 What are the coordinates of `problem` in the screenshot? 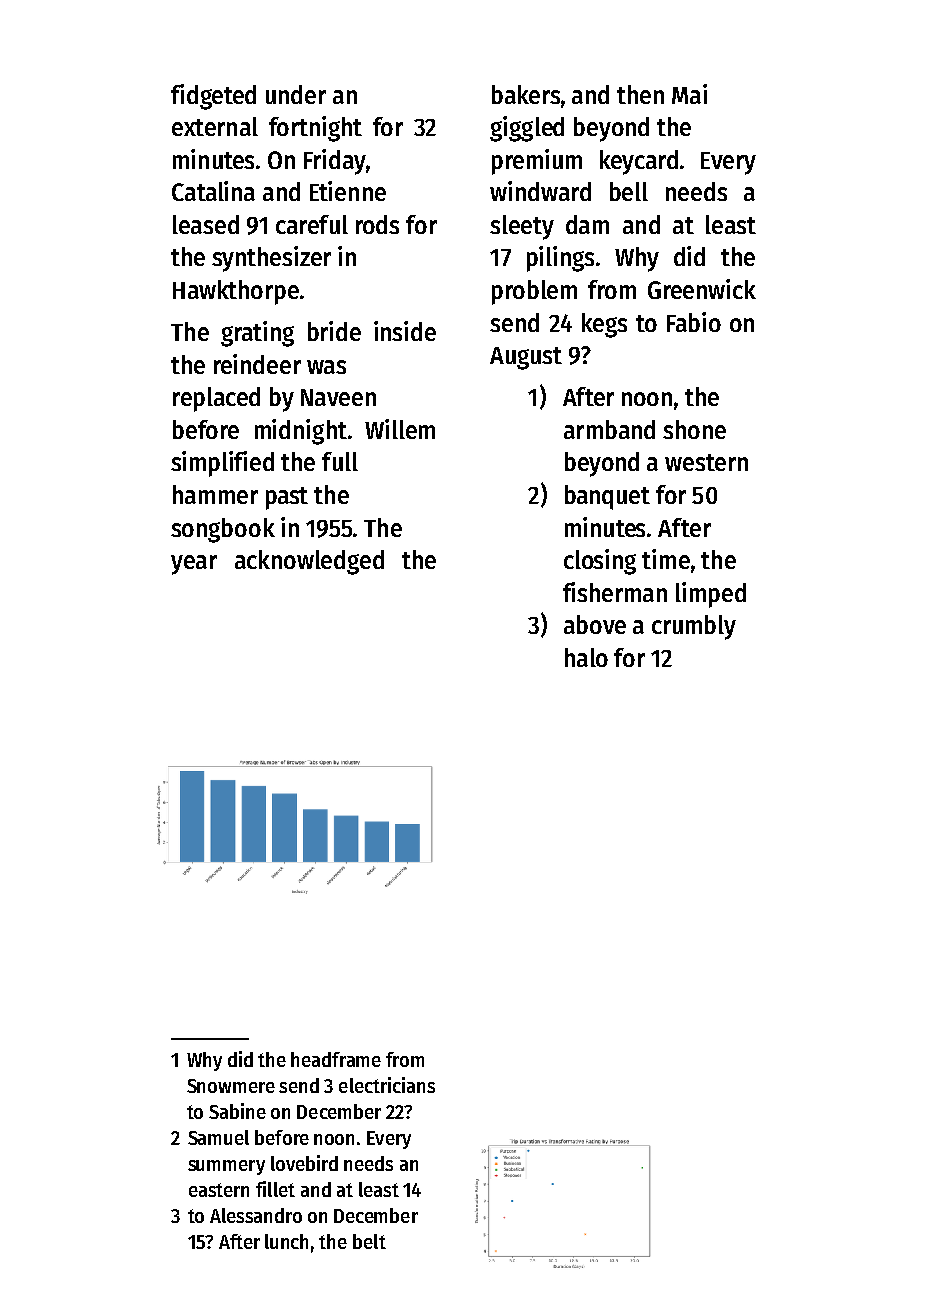 It's located at (534, 292).
